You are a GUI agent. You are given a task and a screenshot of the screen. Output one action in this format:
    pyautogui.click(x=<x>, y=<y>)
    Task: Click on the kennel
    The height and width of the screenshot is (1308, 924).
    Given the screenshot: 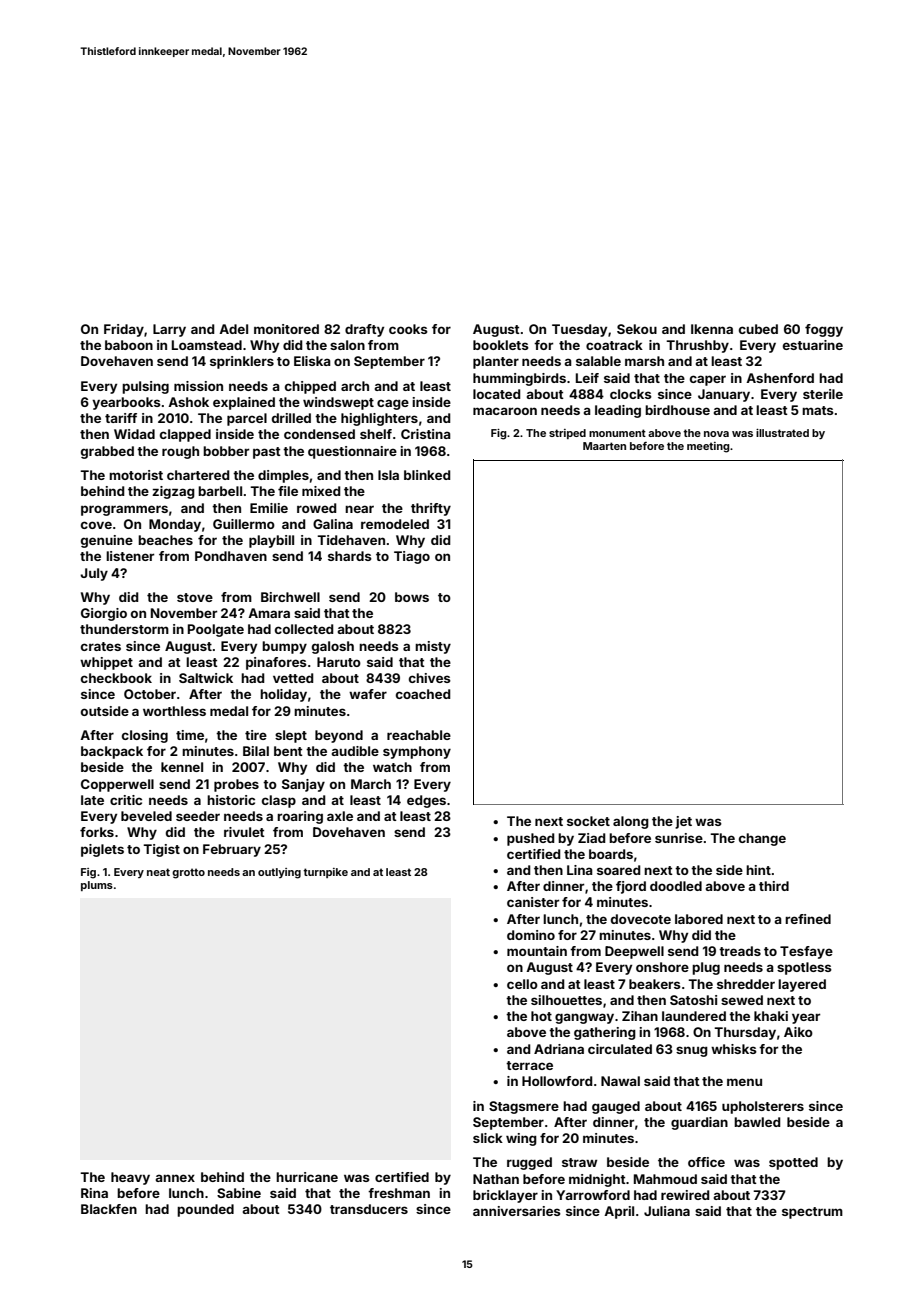 What is the action you would take?
    pyautogui.click(x=182, y=767)
